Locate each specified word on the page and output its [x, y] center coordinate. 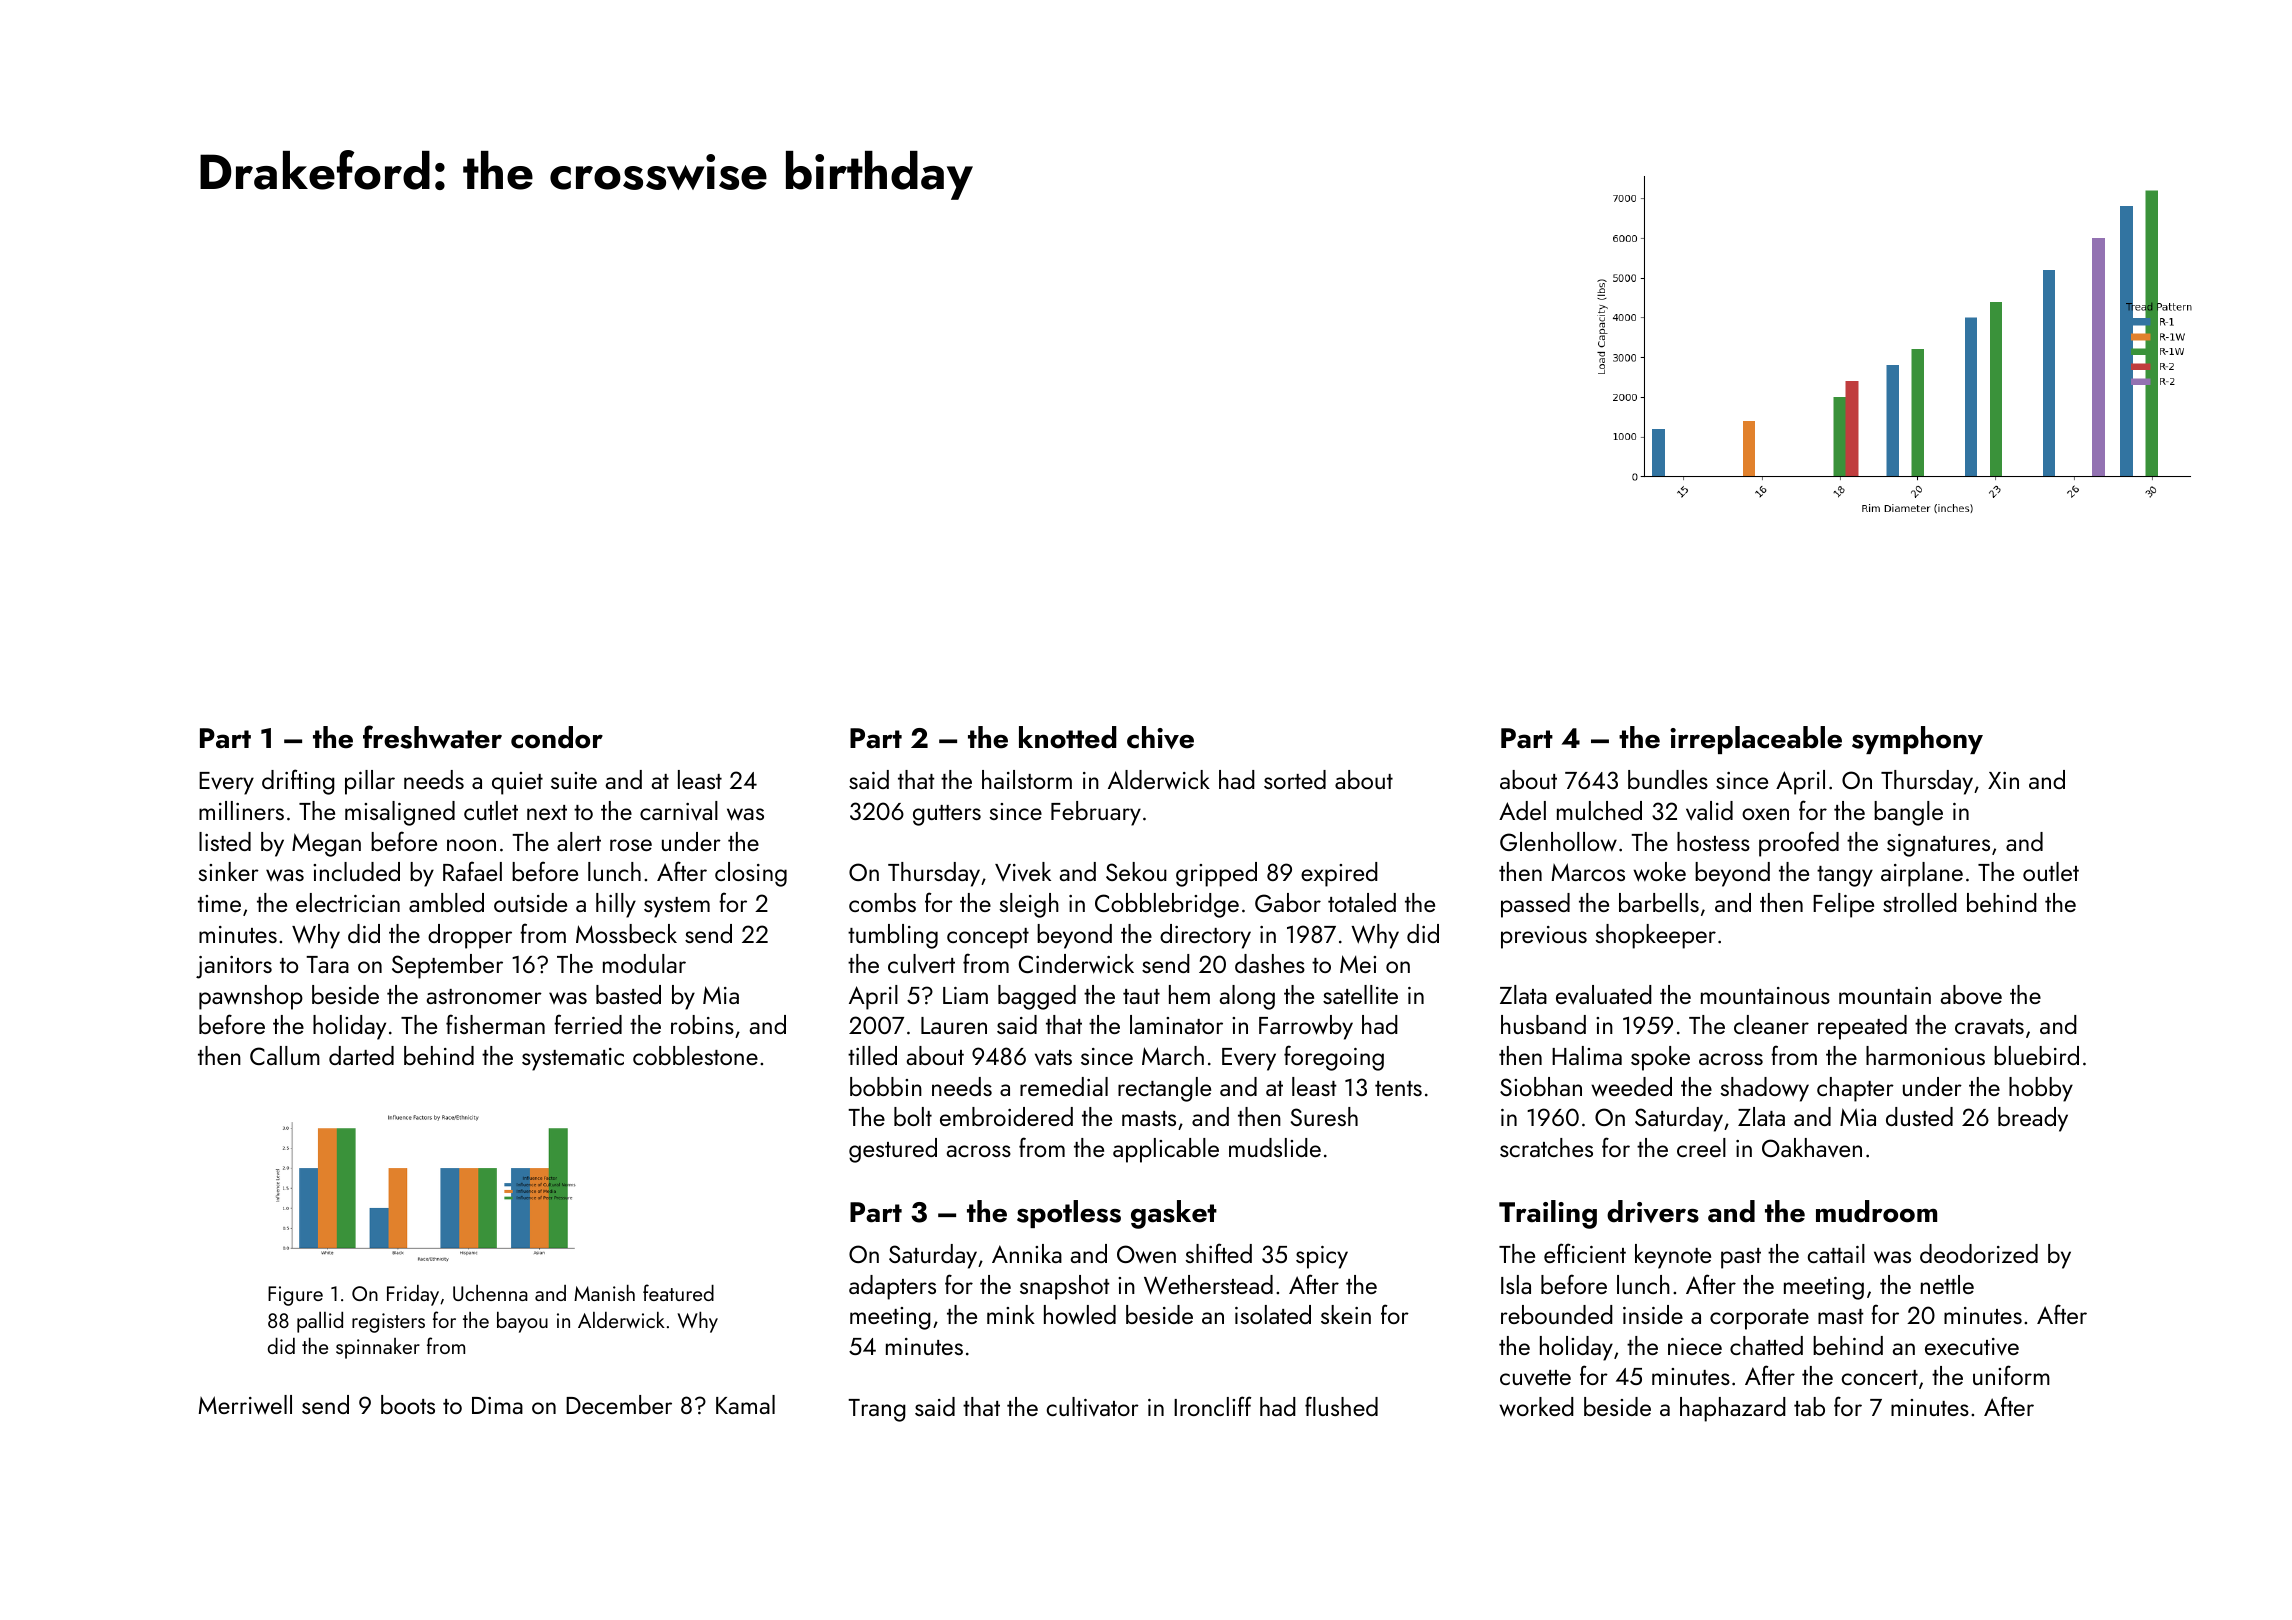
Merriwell [245, 1405]
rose [631, 845]
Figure [295, 1296]
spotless [1069, 1214]
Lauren [954, 1025]
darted [361, 1055]
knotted [1068, 737]
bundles [1668, 779]
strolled [1920, 902]
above [1971, 995]
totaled [1362, 902]
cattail [1836, 1253]
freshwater [432, 737]
